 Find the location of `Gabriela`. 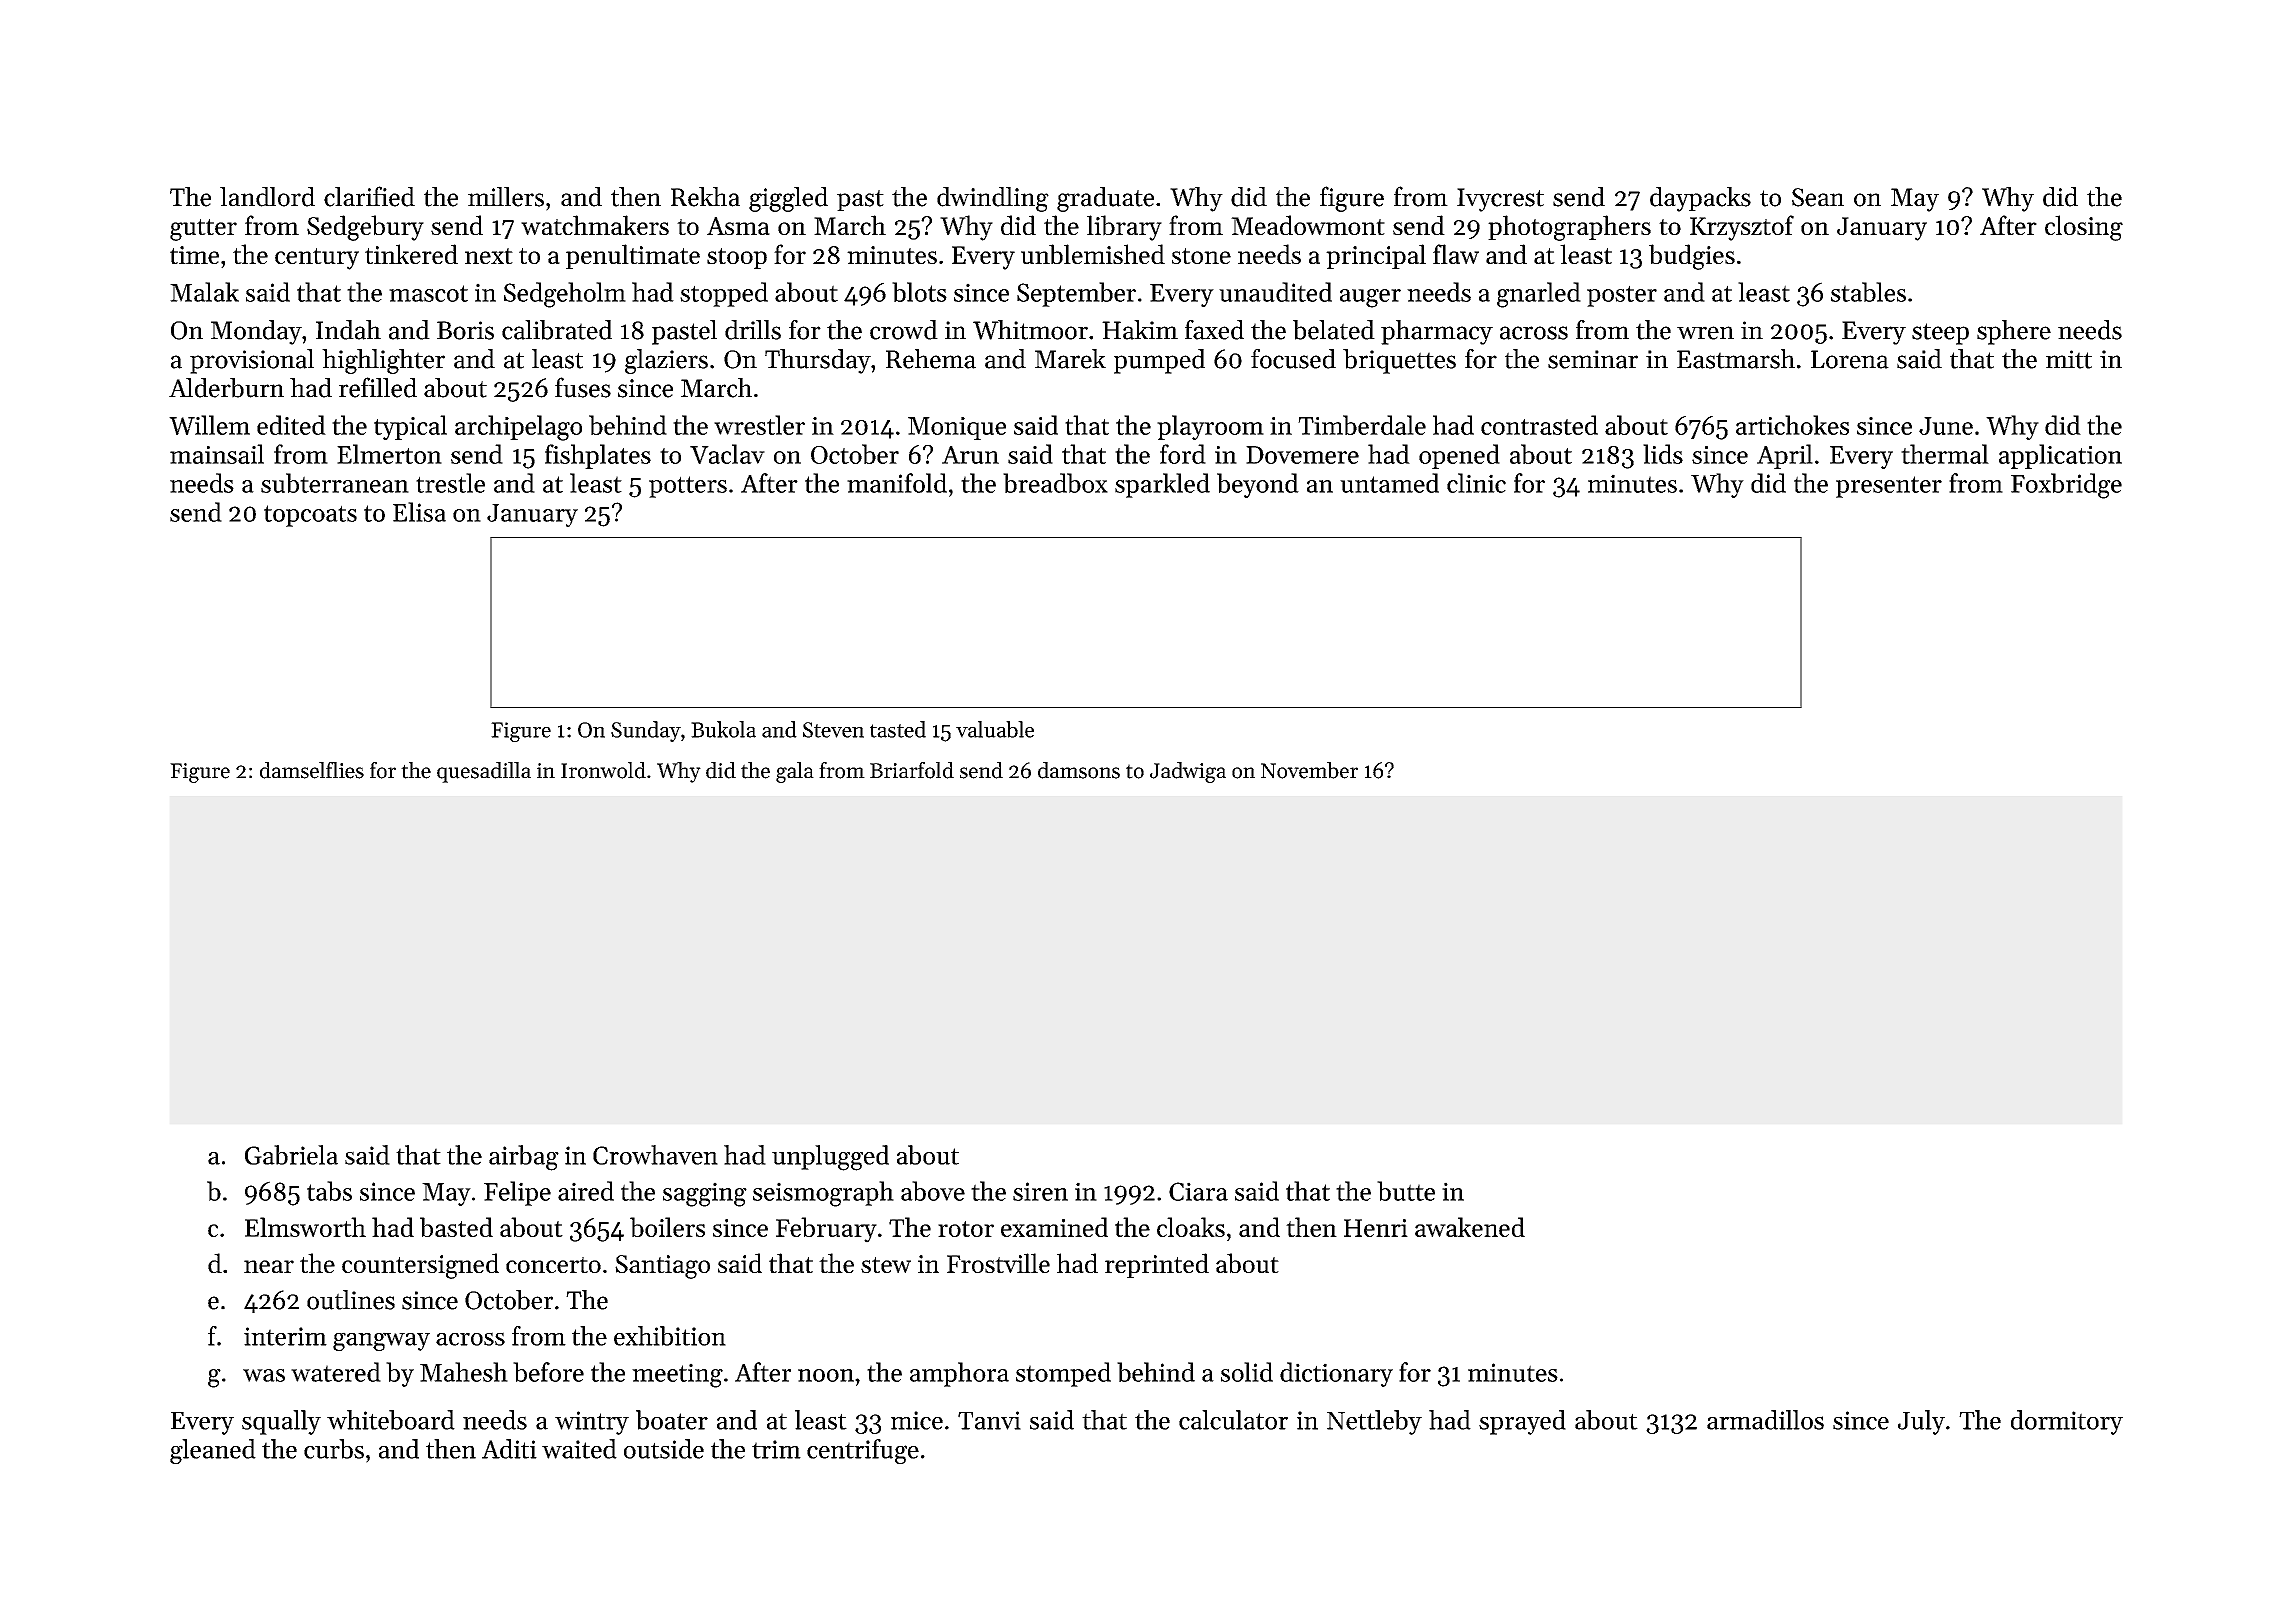

Gabriela is located at coordinates (291, 1155).
